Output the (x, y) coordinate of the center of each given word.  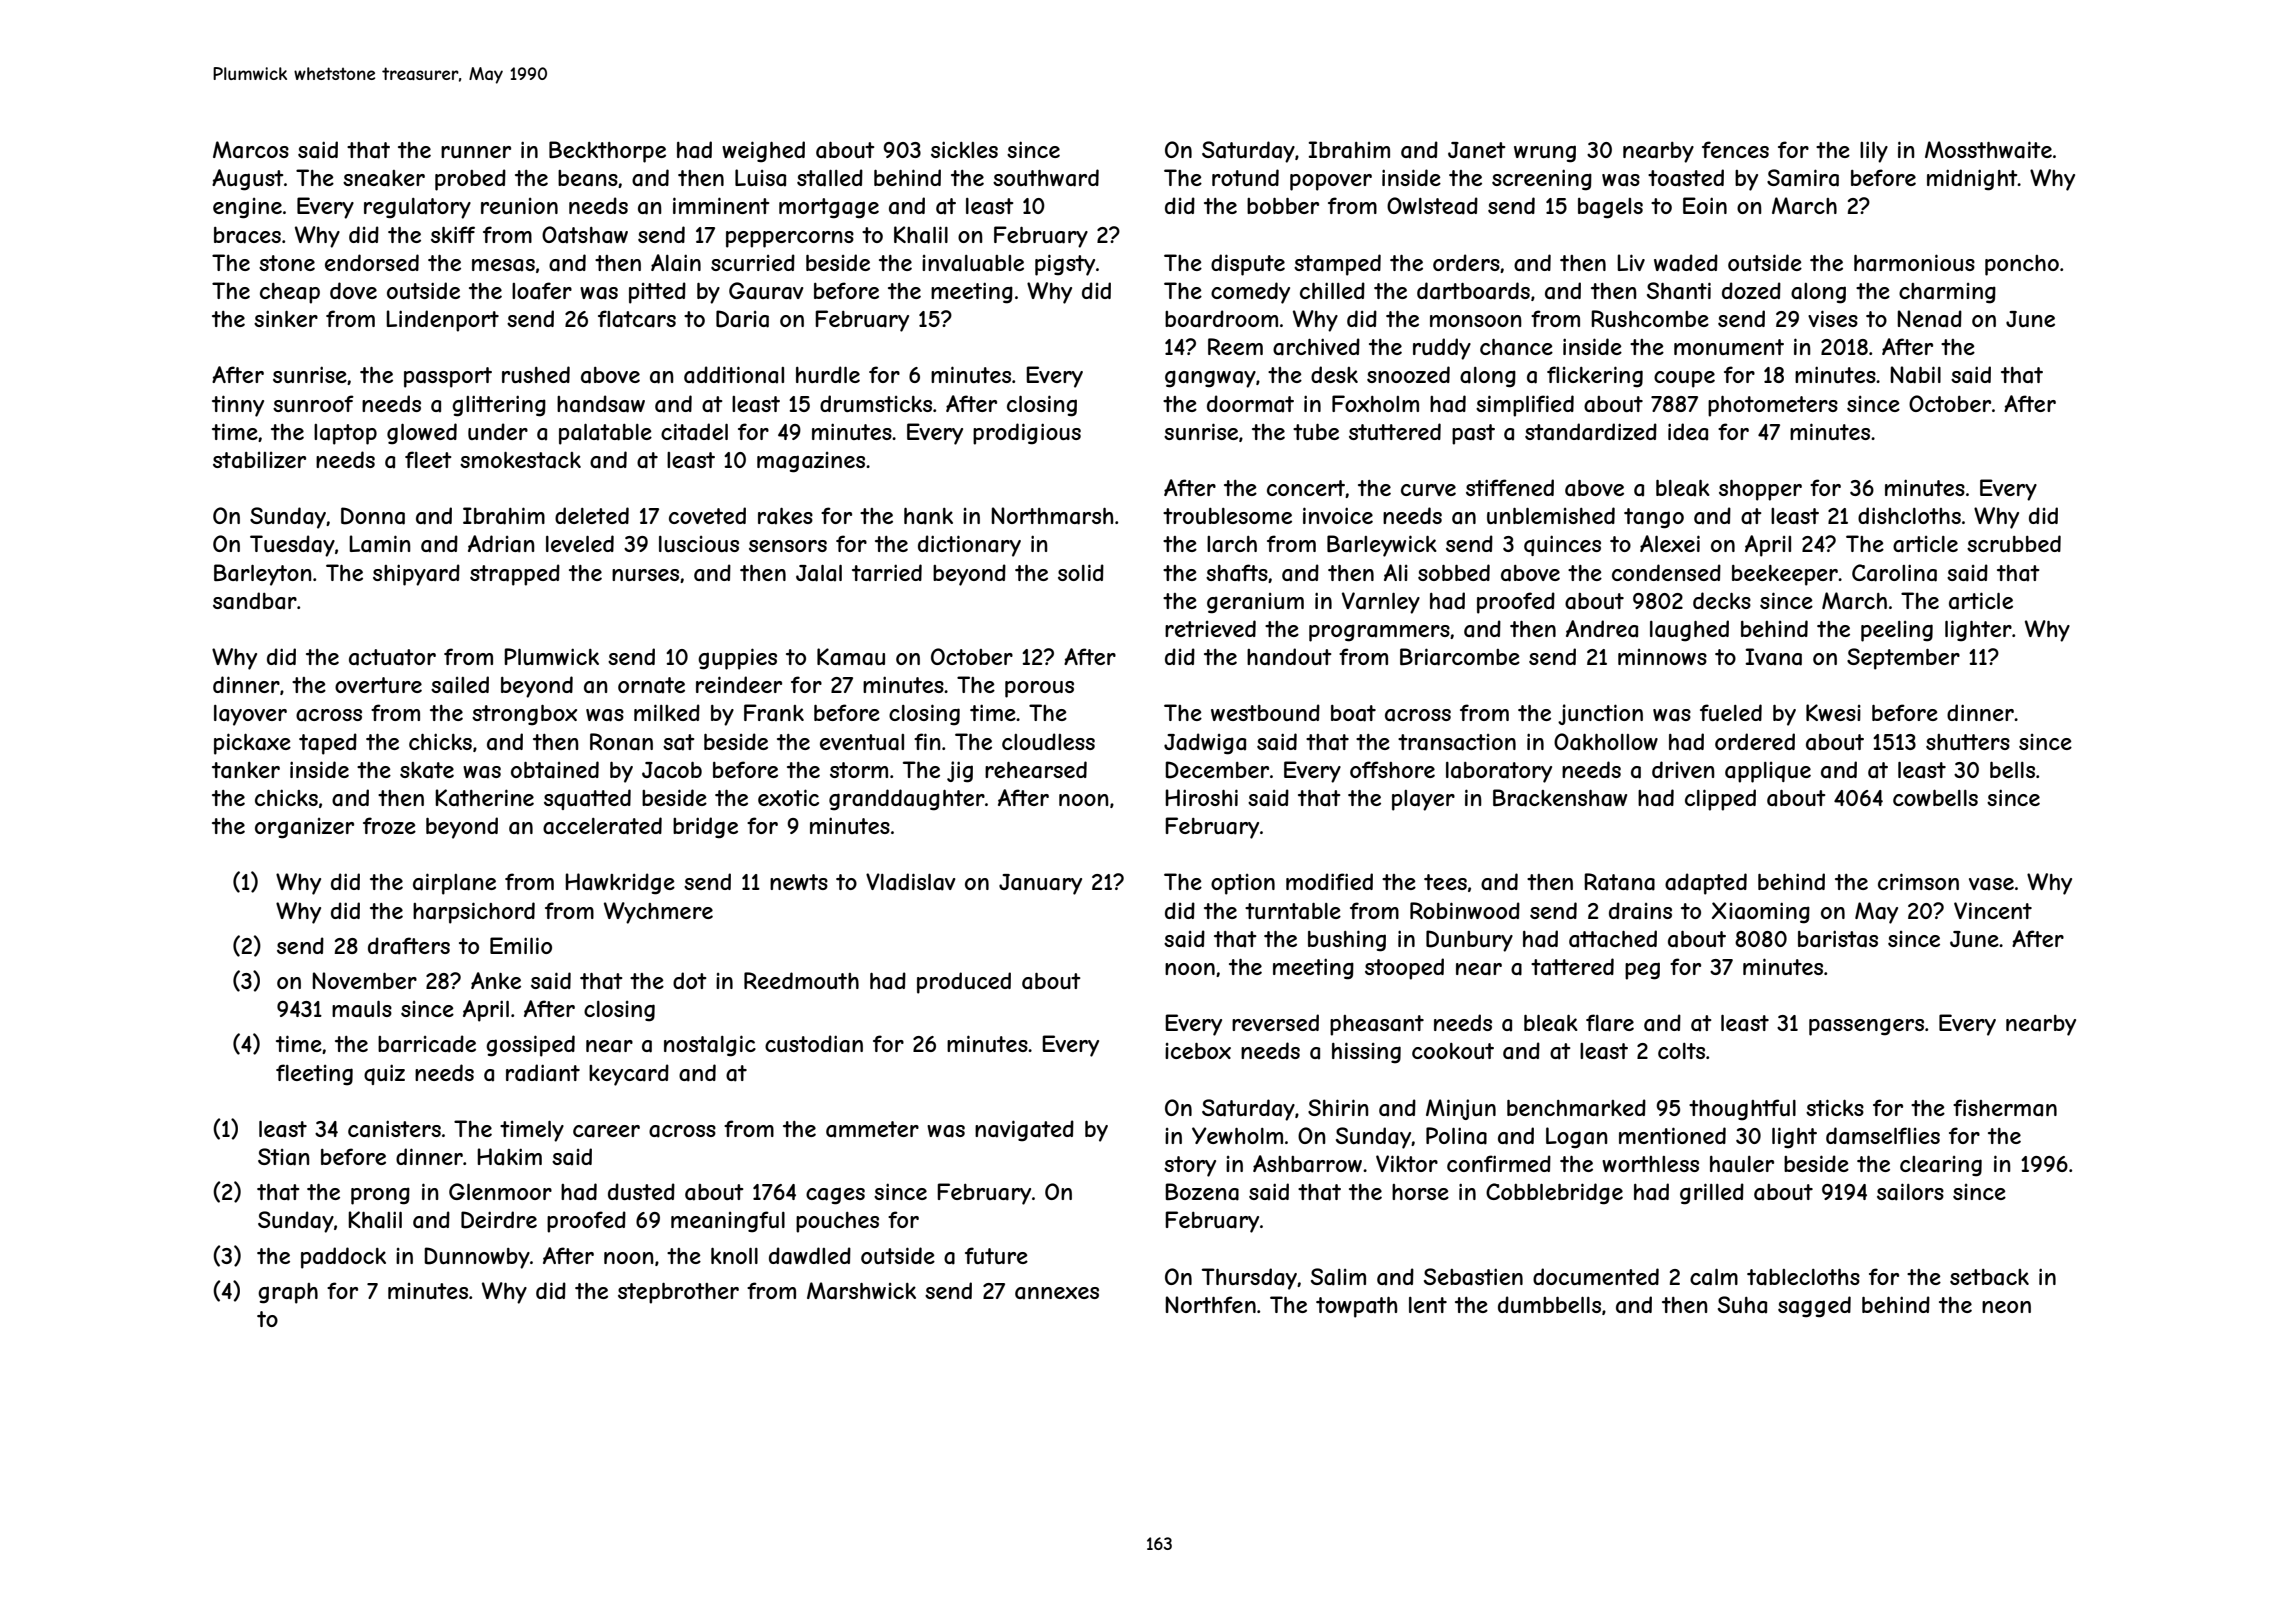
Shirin (1338, 1107)
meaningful (728, 1222)
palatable (605, 434)
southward (1046, 178)
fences (1735, 149)
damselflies (1883, 1136)
